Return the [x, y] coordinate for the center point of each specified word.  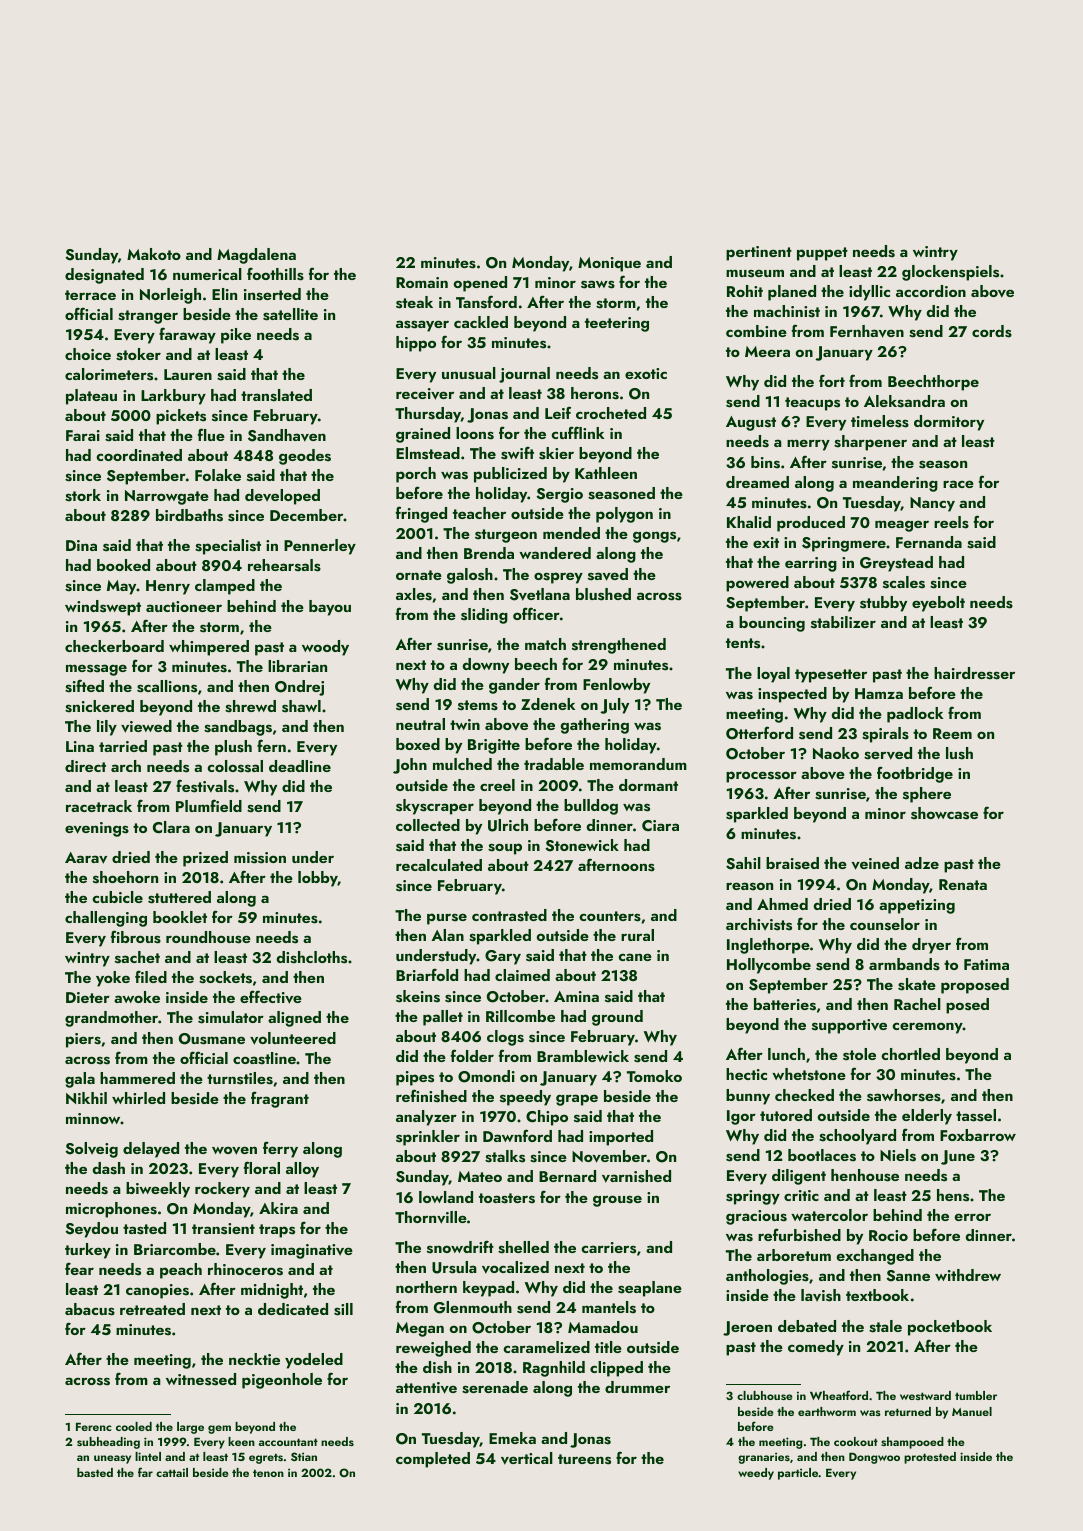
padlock [915, 715]
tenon [268, 1473]
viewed [146, 726]
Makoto [154, 254]
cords [992, 331]
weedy [756, 1474]
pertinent [759, 253]
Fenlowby [616, 686]
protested [930, 1458]
